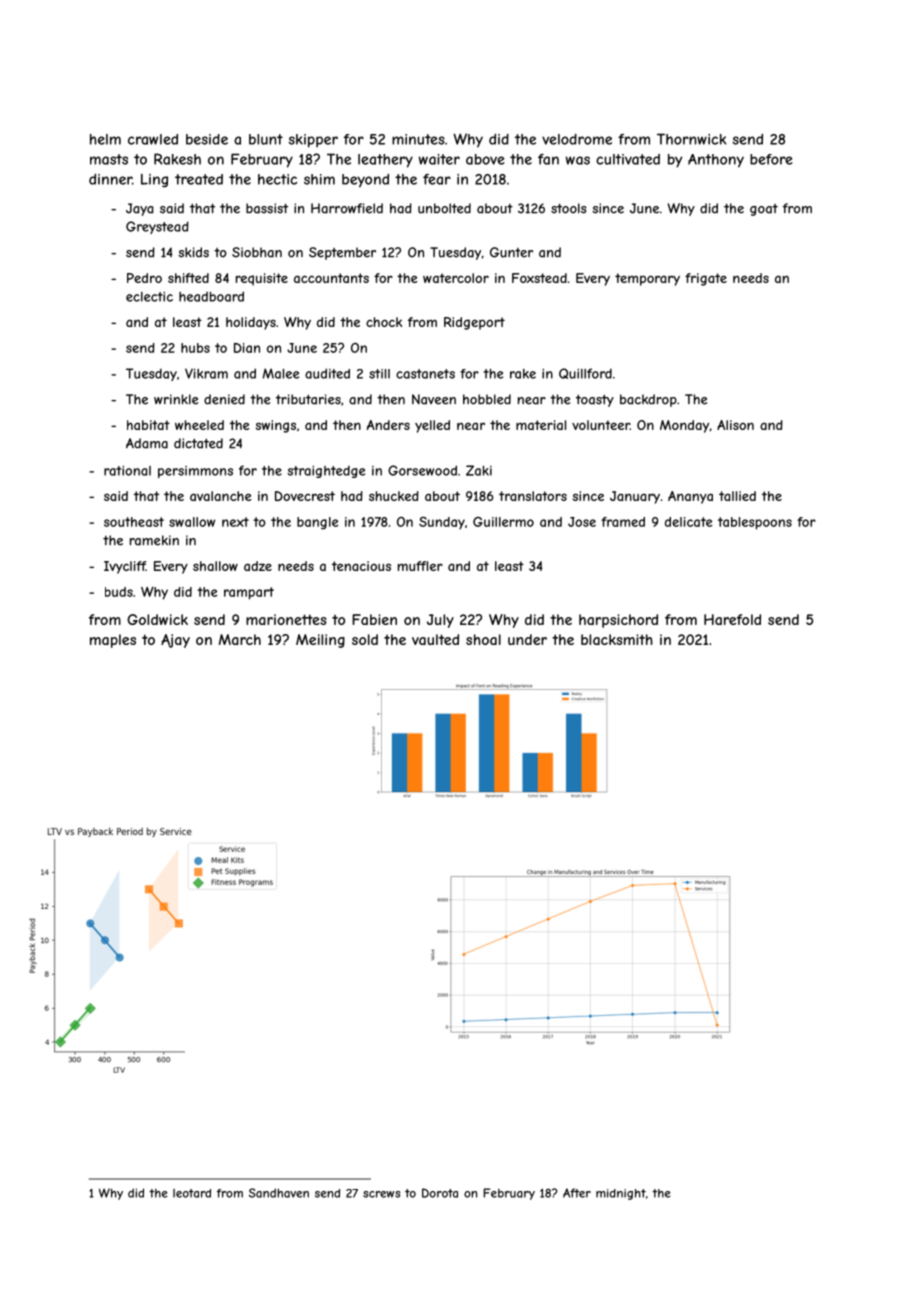 This screenshot has height=1316, width=908. I want to click on Siobhan, so click(257, 252).
